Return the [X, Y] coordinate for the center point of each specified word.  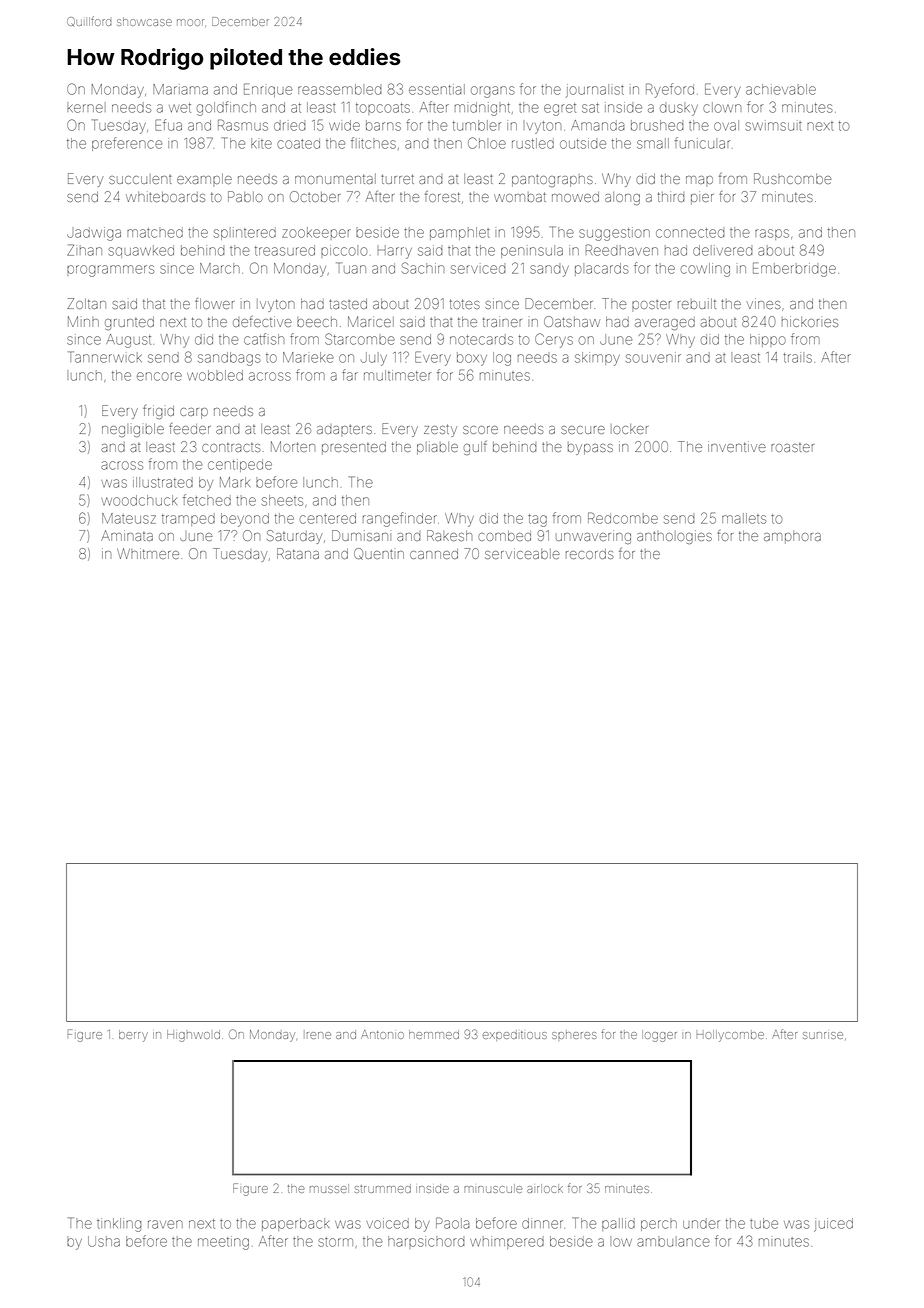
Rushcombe [792, 178]
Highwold [193, 1036]
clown [722, 107]
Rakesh [449, 535]
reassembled [339, 89]
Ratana [298, 553]
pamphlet [460, 233]
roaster [792, 447]
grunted [129, 323]
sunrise [823, 1035]
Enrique [268, 90]
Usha [104, 1241]
